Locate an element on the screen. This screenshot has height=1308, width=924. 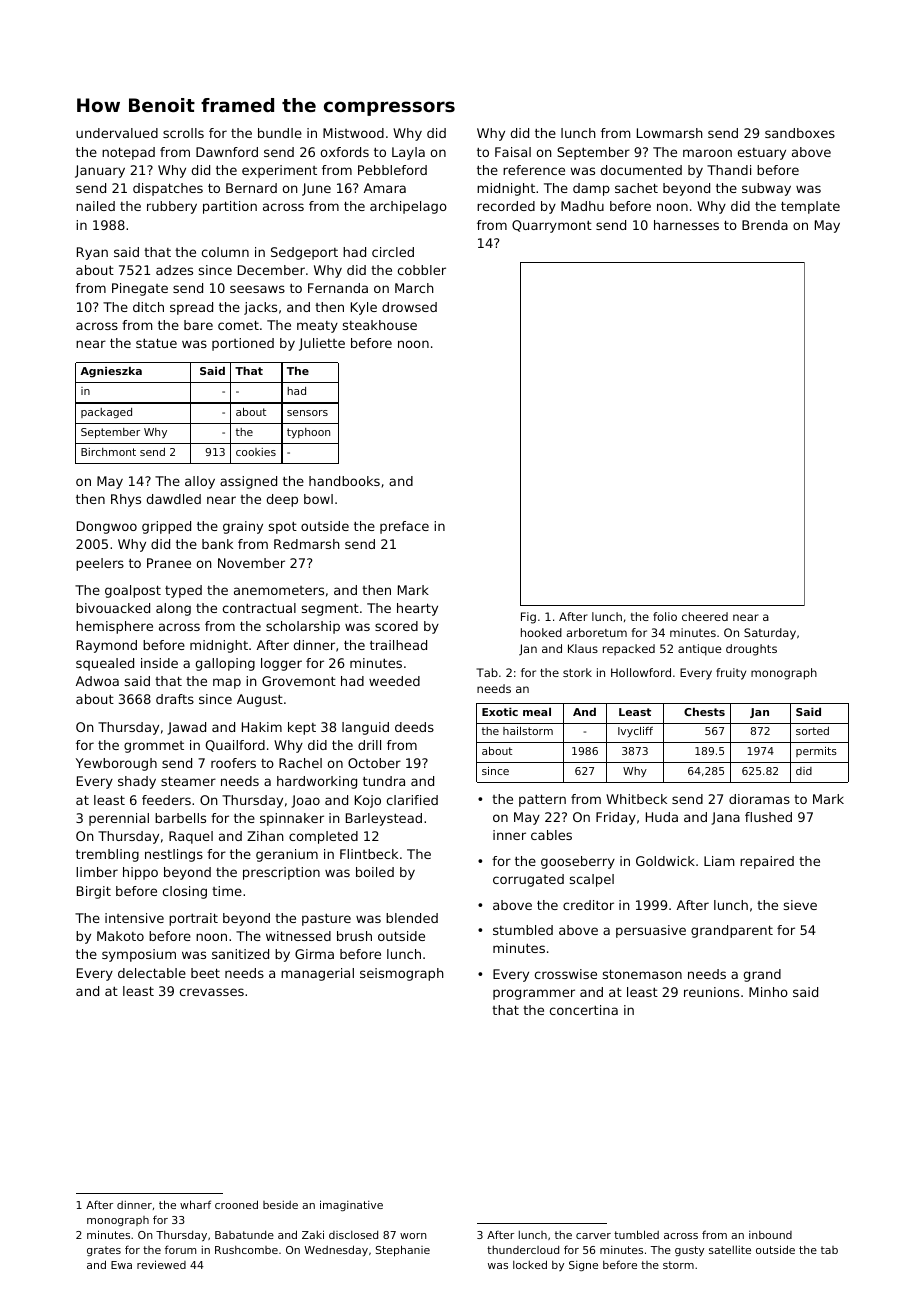
Faisal is located at coordinates (513, 152).
